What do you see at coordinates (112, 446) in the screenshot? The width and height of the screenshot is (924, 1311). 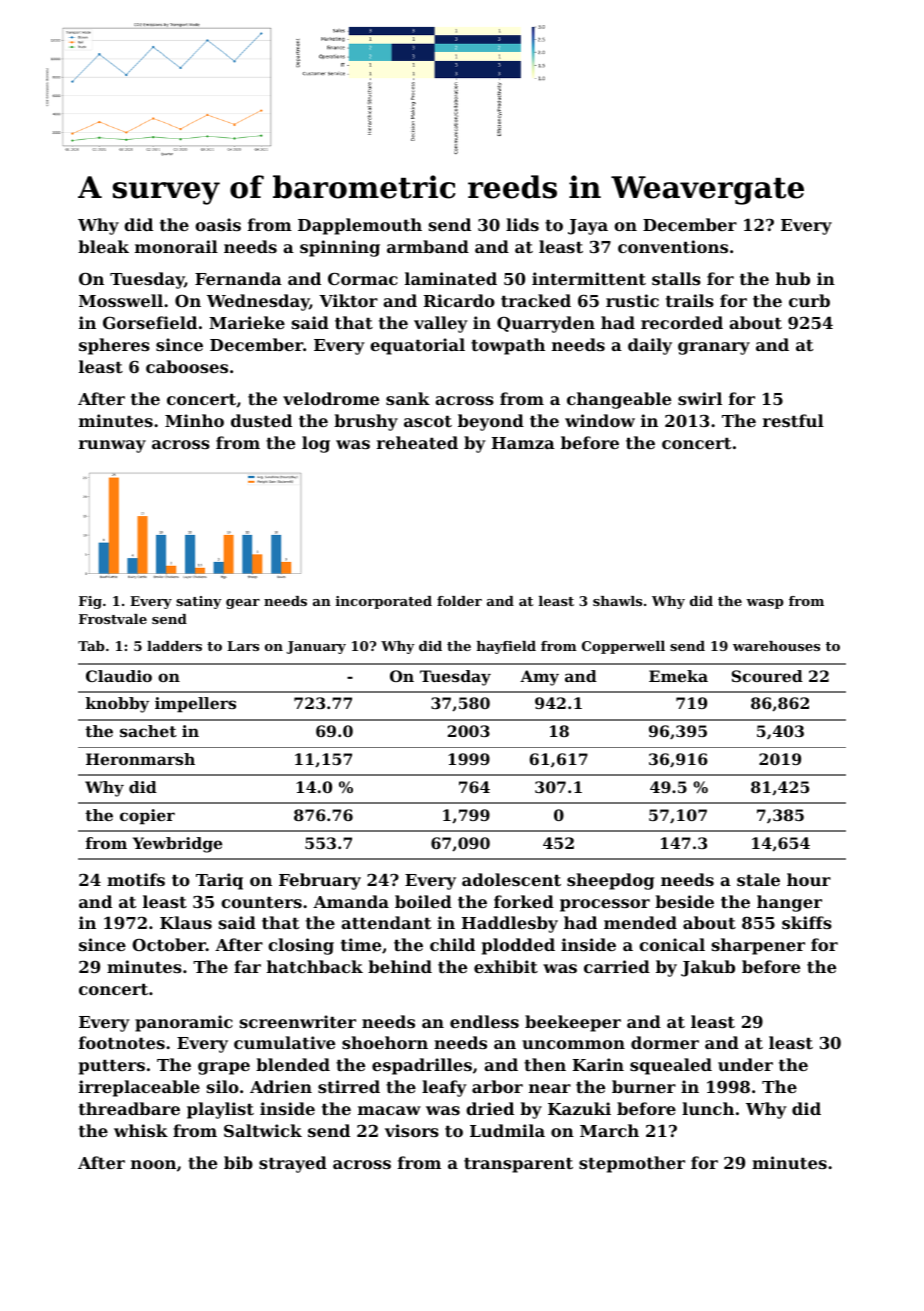 I see `runway` at bounding box center [112, 446].
